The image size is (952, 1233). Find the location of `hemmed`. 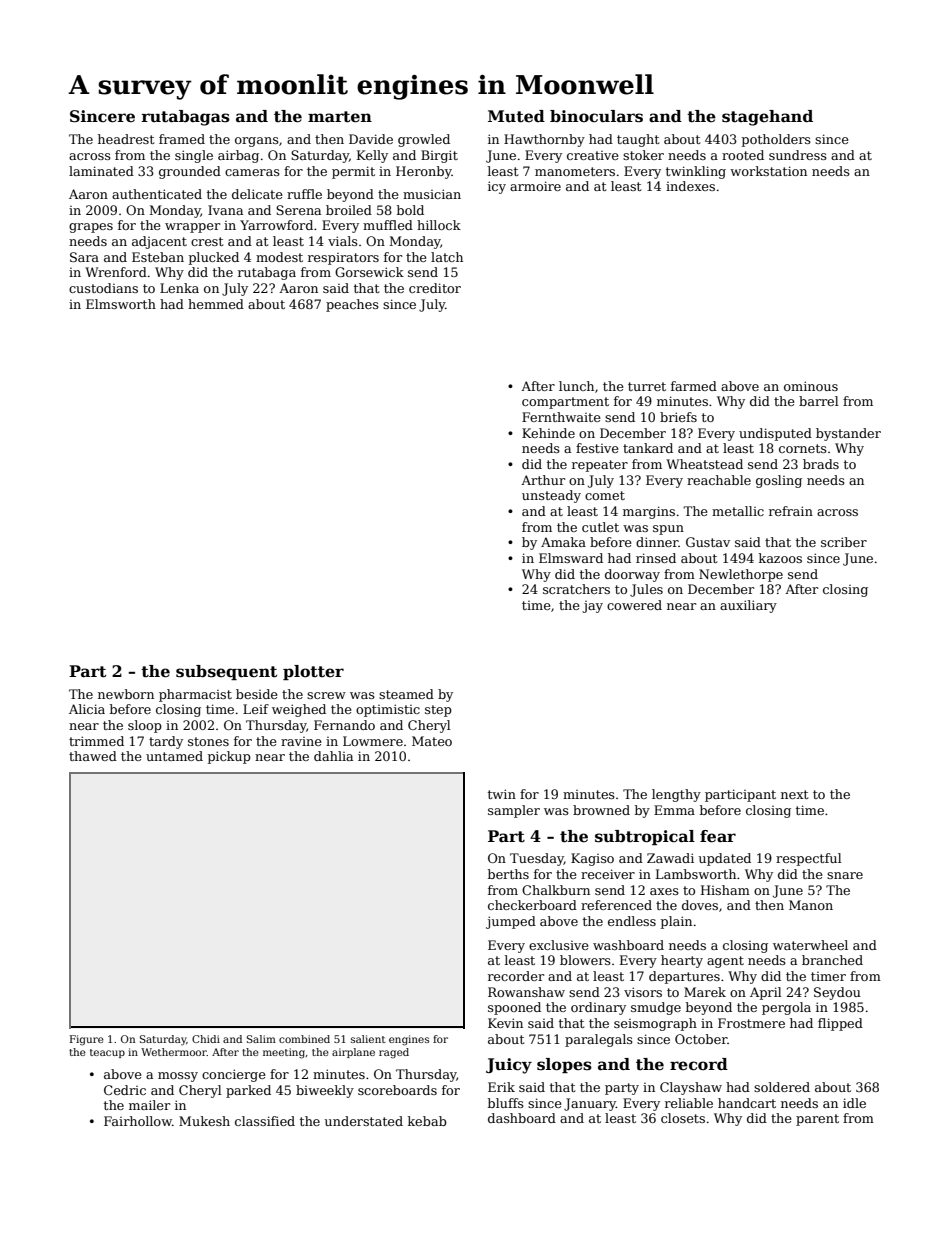

hemmed is located at coordinates (216, 304).
